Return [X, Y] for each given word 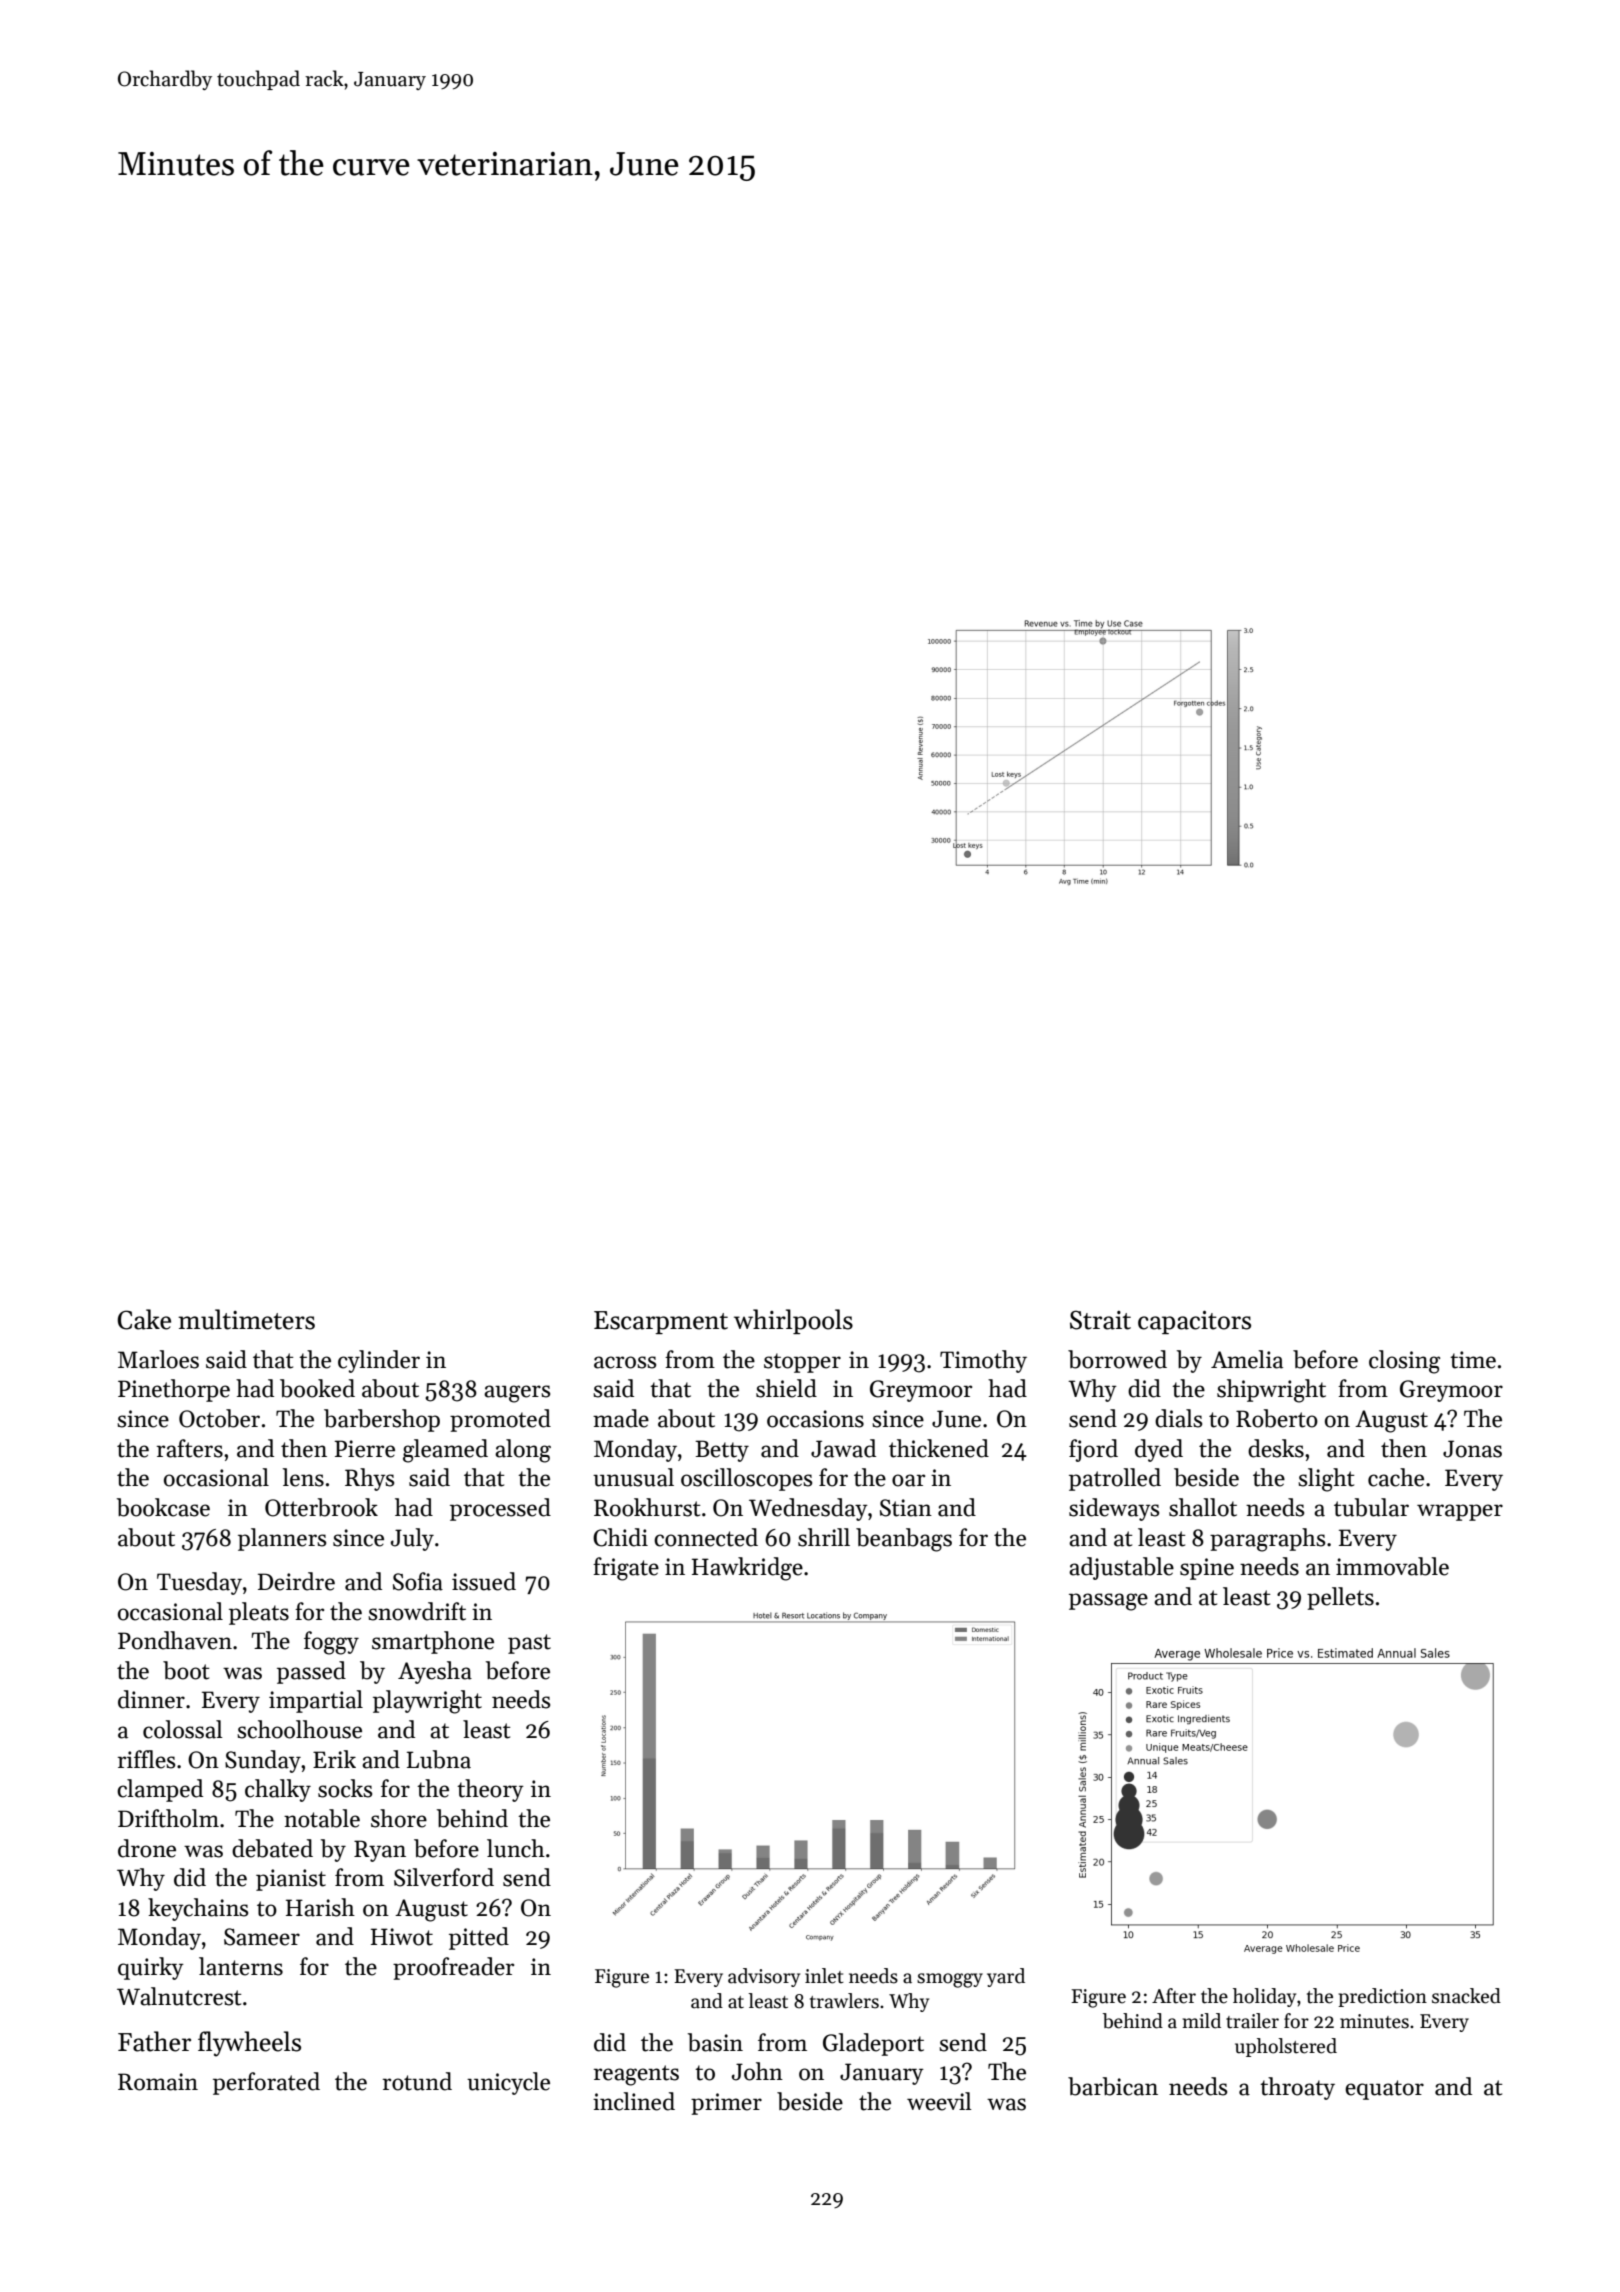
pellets [1340, 1598]
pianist [291, 1880]
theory [490, 1790]
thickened [939, 1448]
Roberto [1277, 1418]
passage [1108, 1602]
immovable [1392, 1566]
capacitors [1194, 1322]
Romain [158, 2082]
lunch [516, 1848]
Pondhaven [175, 1640]
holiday [1264, 1997]
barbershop [382, 1420]
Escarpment [661, 1322]
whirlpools [793, 1321]
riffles [146, 1759]
